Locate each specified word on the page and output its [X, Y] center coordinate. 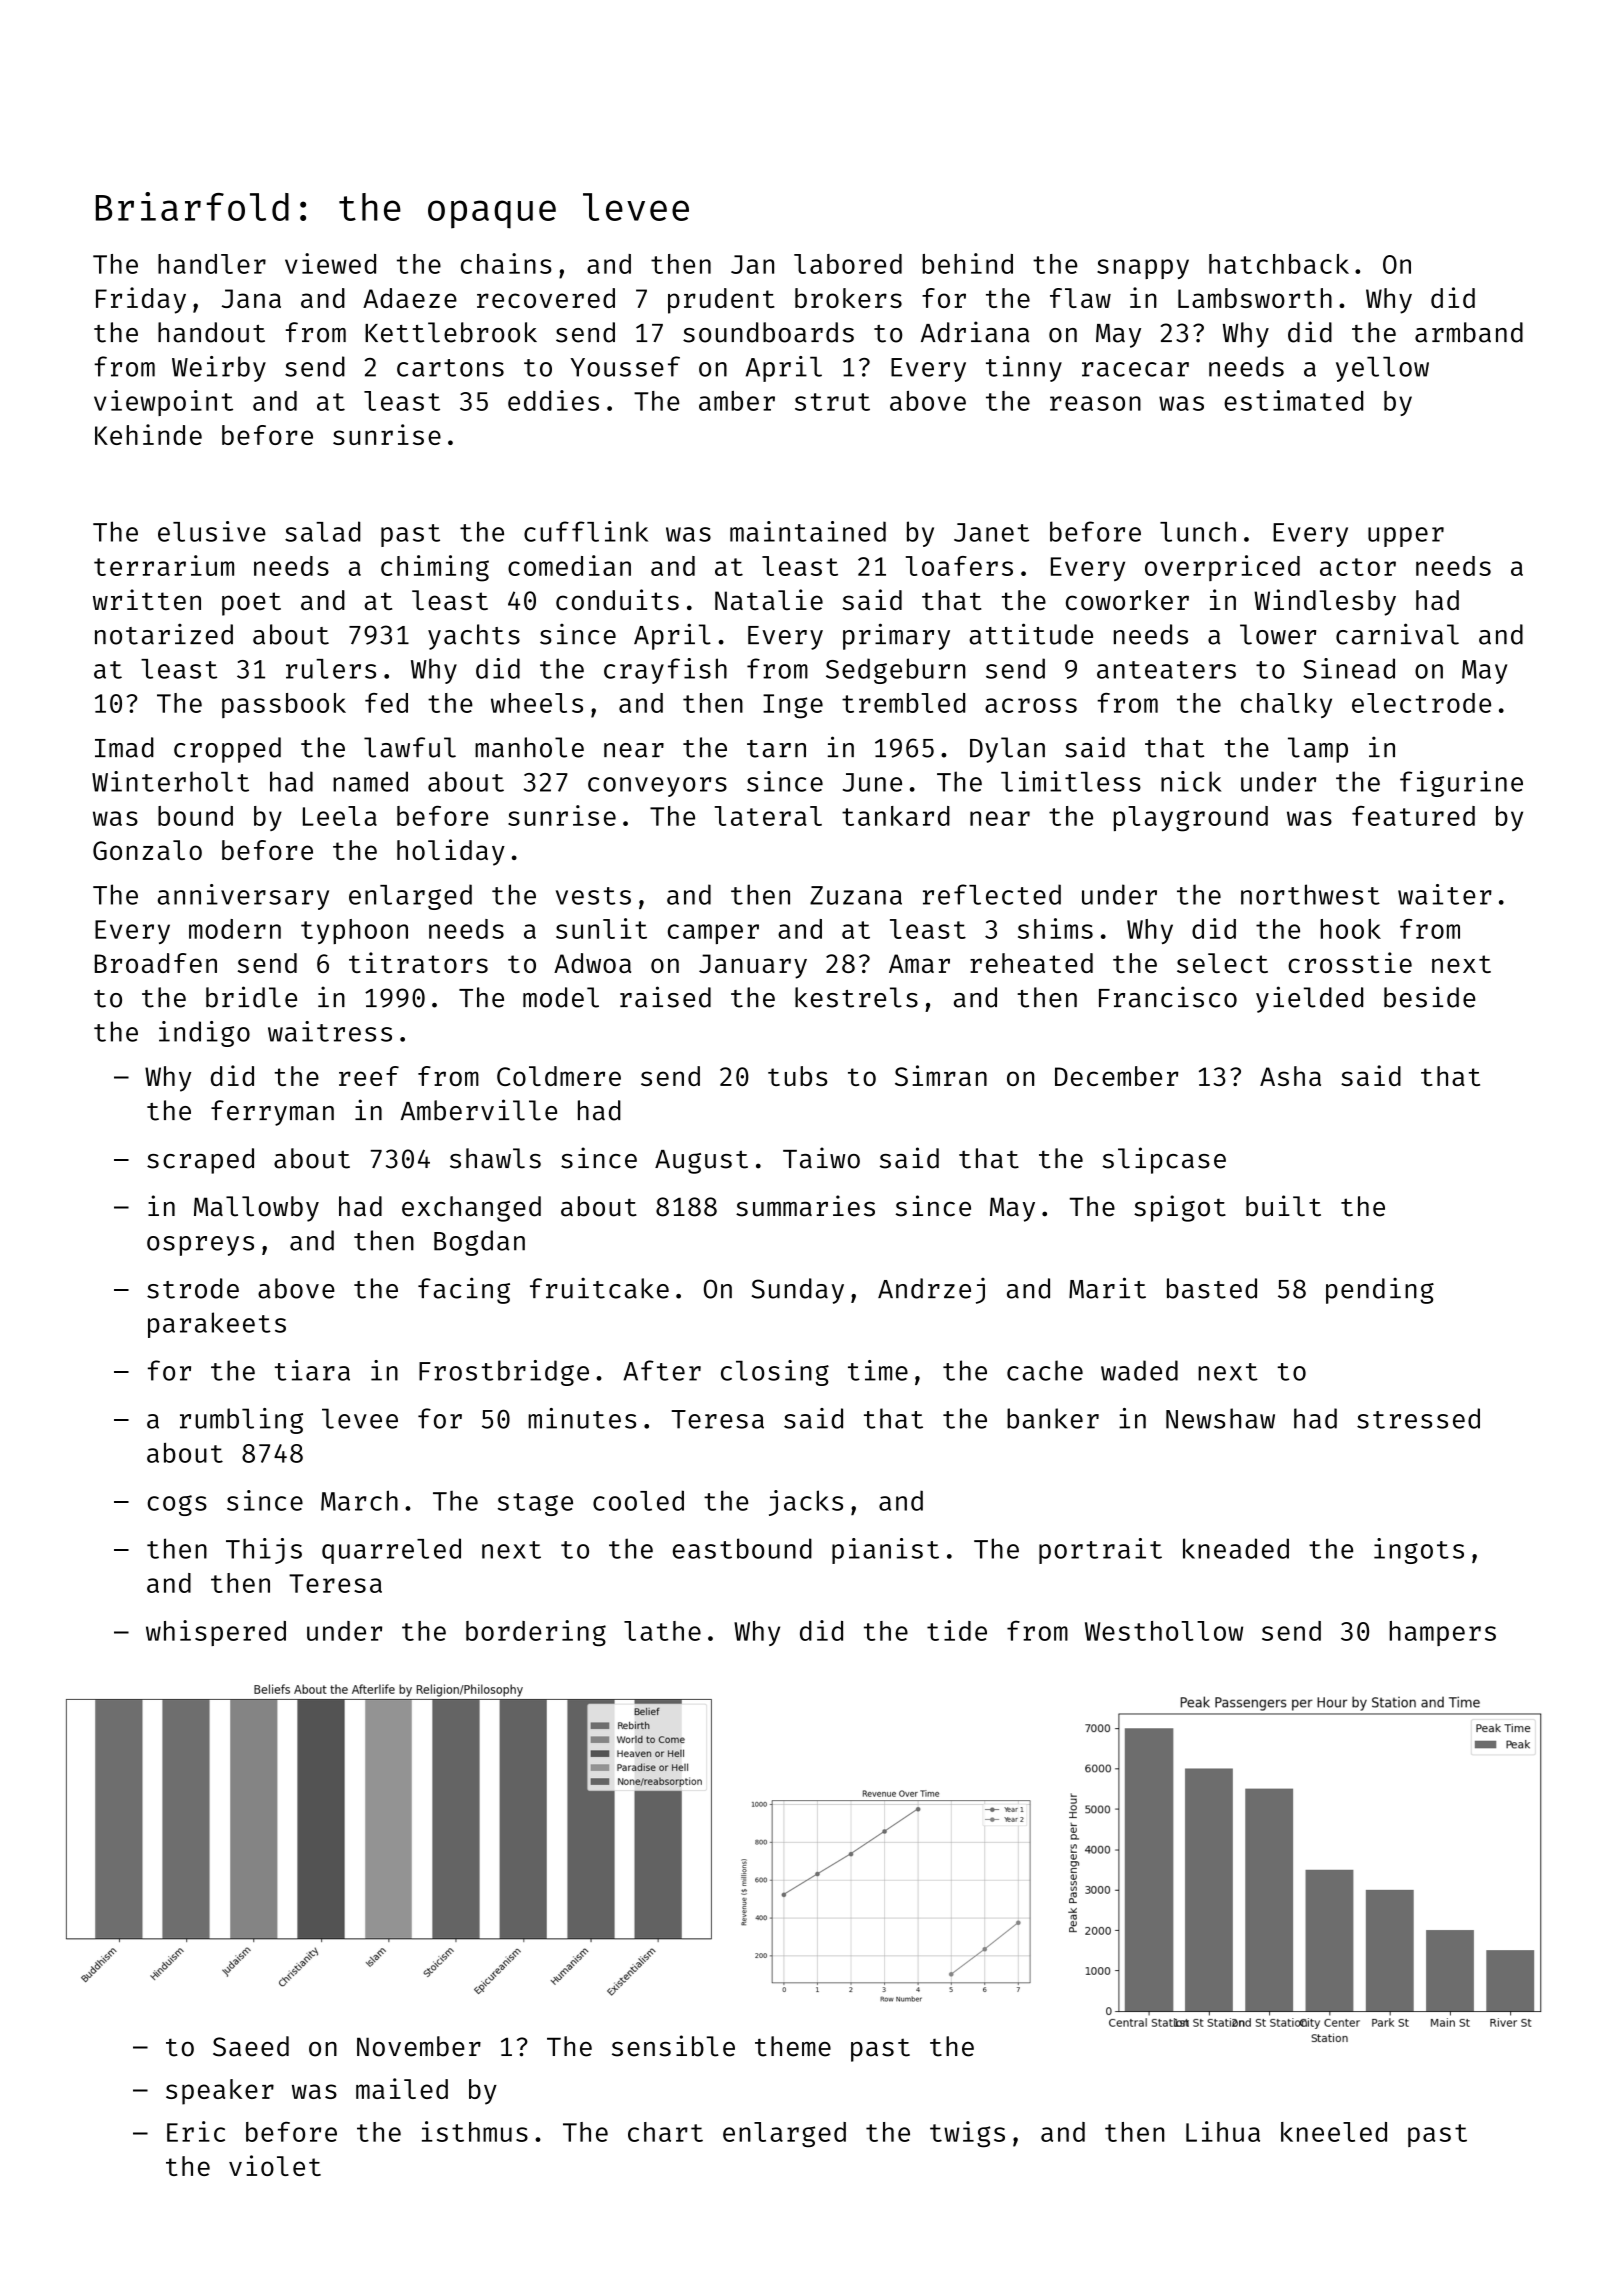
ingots [1419, 1551]
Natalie [769, 599]
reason [1095, 403]
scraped [200, 1161]
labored [848, 264]
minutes [582, 1418]
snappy [1143, 269]
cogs [177, 1505]
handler [212, 264]
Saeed [251, 2046]
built [1283, 1206]
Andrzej [931, 1291]
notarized [164, 634]
